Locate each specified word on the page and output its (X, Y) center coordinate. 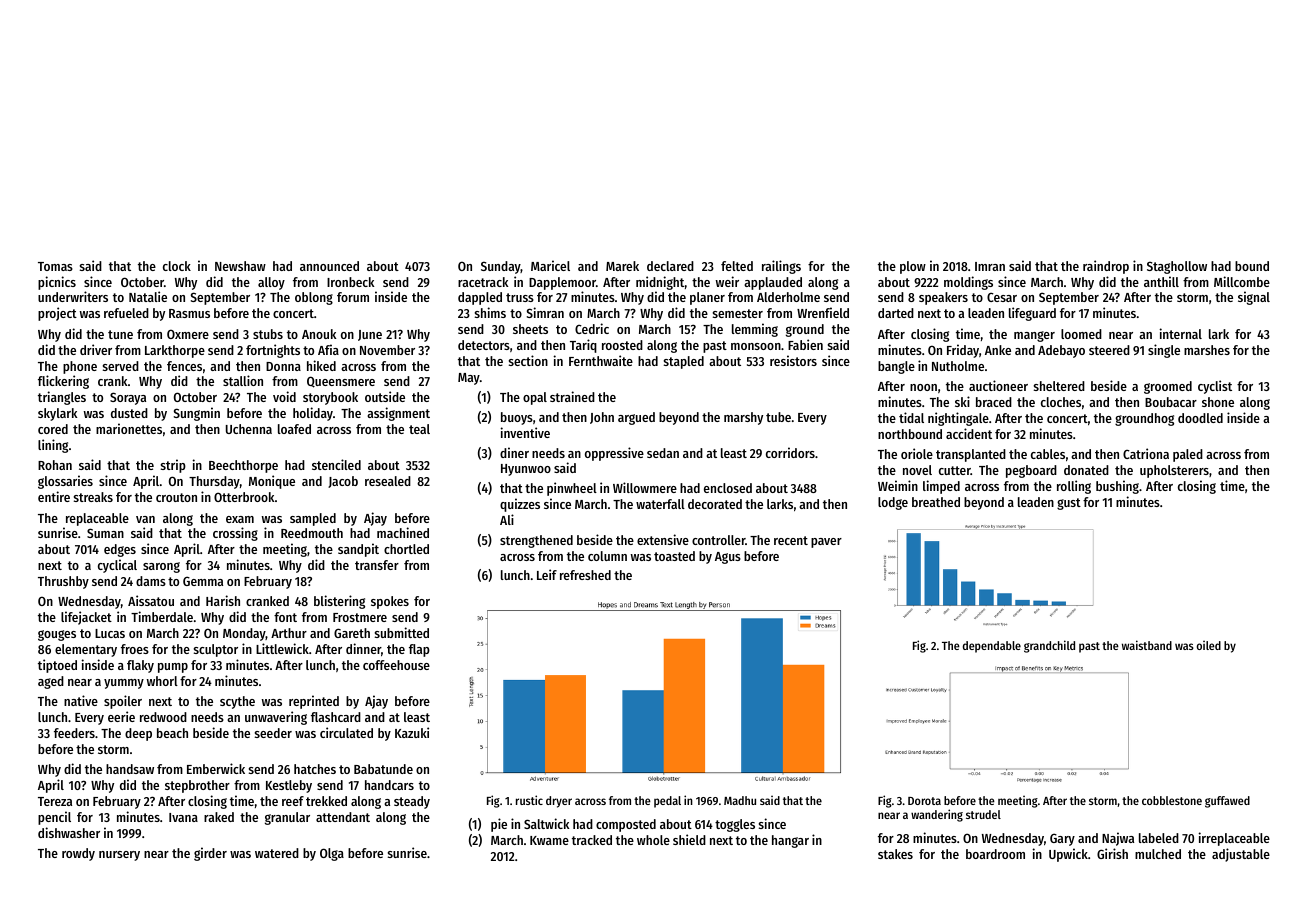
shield (689, 839)
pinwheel (572, 489)
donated (1086, 470)
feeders (74, 733)
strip (173, 466)
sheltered (1059, 386)
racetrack (483, 282)
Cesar (1002, 297)
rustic (529, 800)
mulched (1158, 854)
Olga (332, 854)
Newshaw (240, 266)
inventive (525, 432)
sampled (313, 519)
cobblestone (1172, 800)
